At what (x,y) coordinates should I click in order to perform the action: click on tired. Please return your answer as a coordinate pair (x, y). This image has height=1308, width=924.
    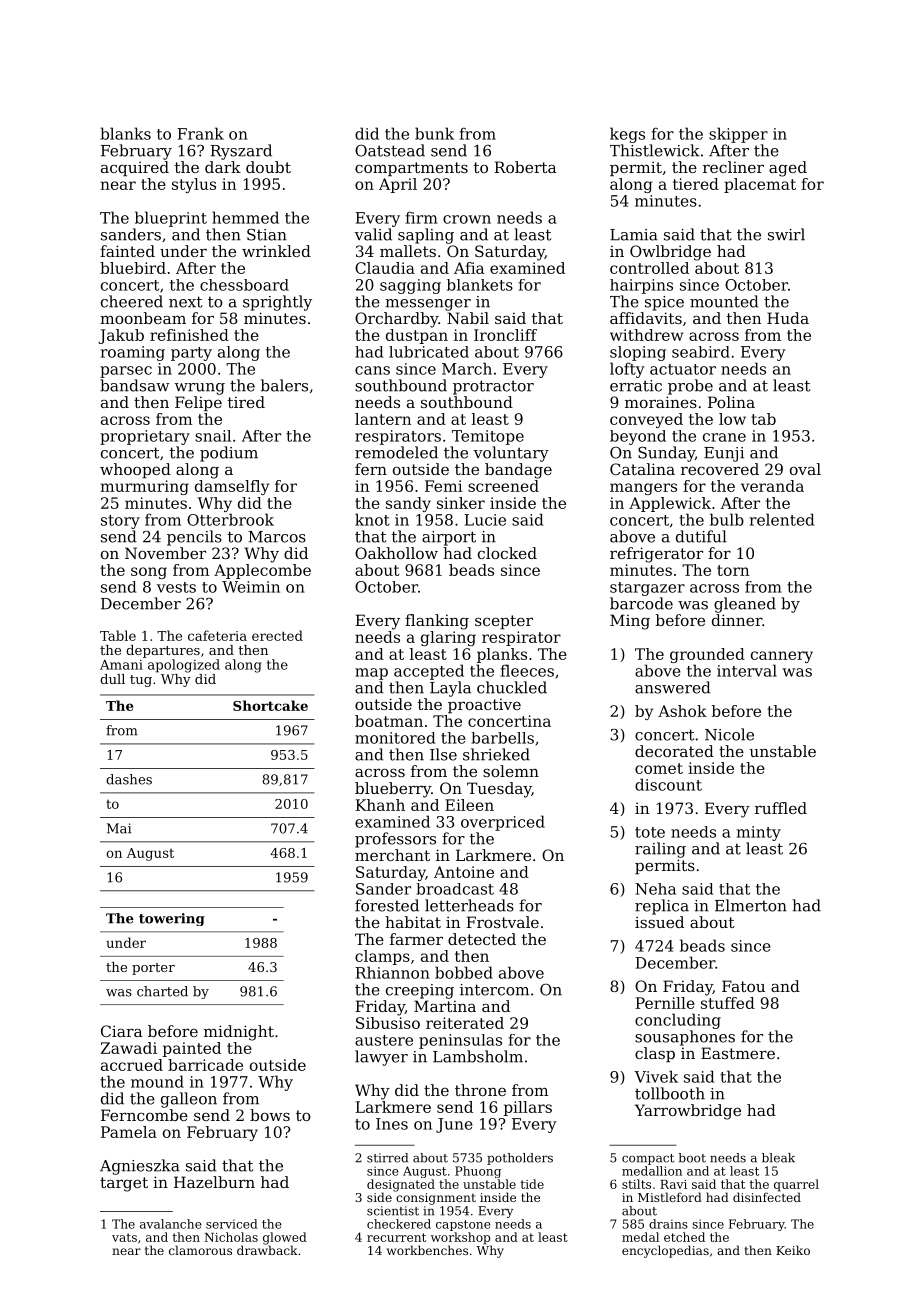
    Looking at the image, I should click on (246, 402).
